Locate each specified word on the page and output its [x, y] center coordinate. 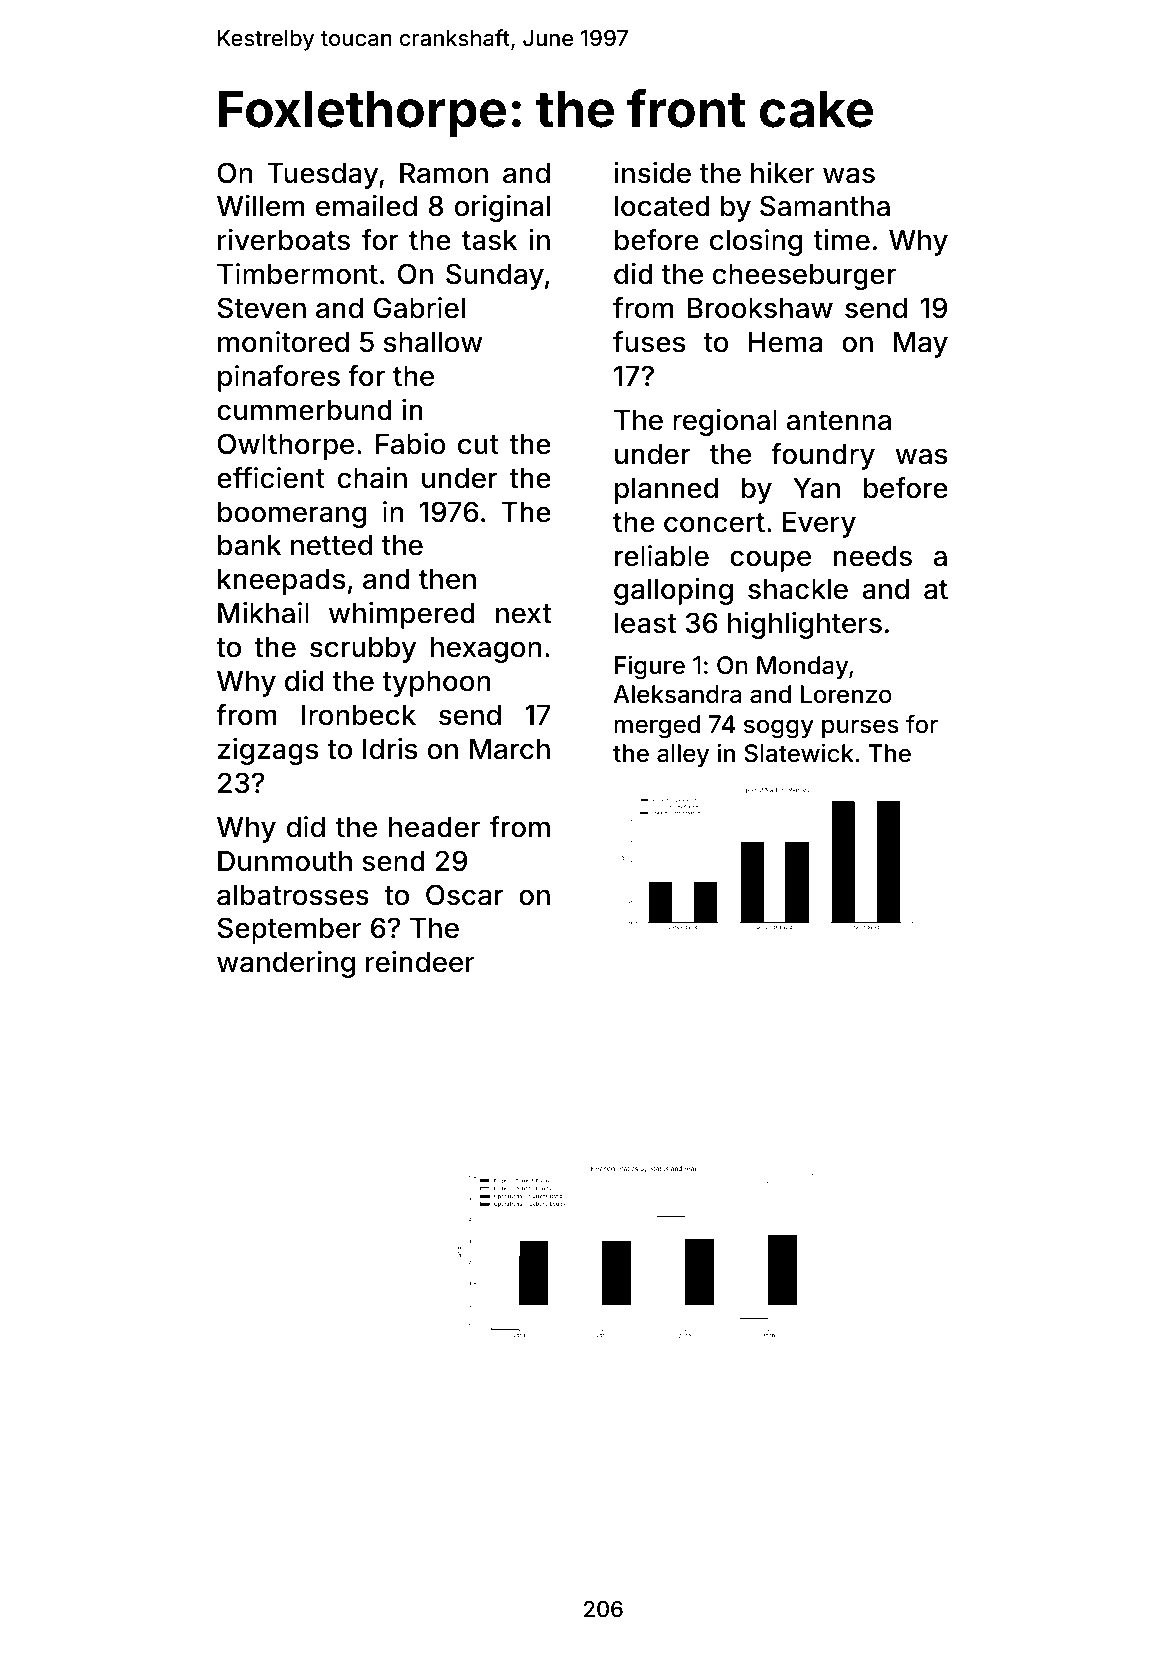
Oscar [464, 895]
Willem [260, 206]
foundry [823, 456]
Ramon [444, 173]
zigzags [268, 751]
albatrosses [293, 895]
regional [725, 422]
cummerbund [304, 410]
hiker [783, 173]
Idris [390, 749]
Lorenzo [846, 694]
